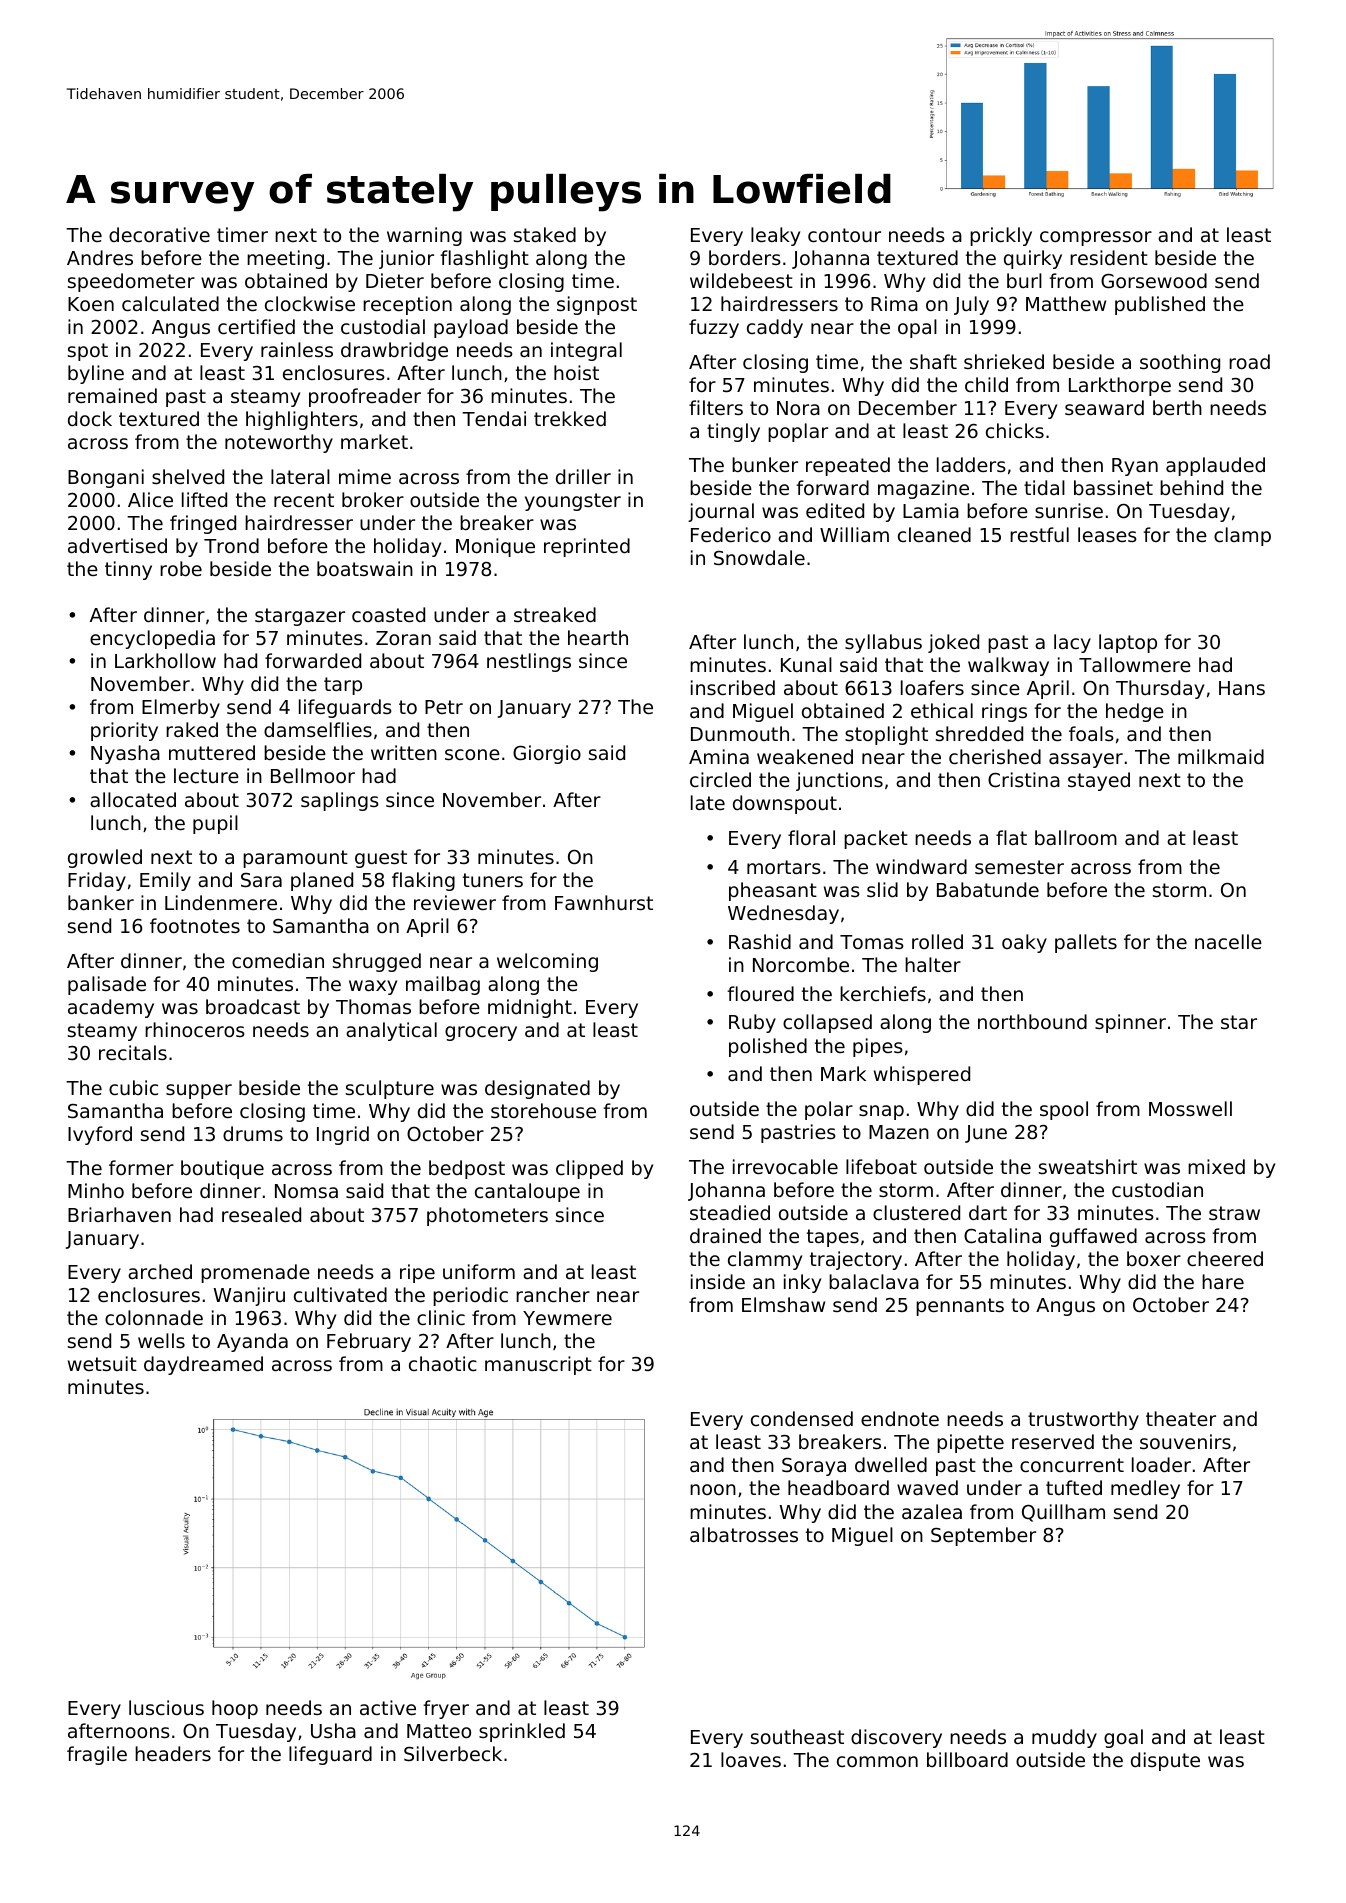 This document has height=1903, width=1346. I want to click on luscious, so click(166, 1707).
